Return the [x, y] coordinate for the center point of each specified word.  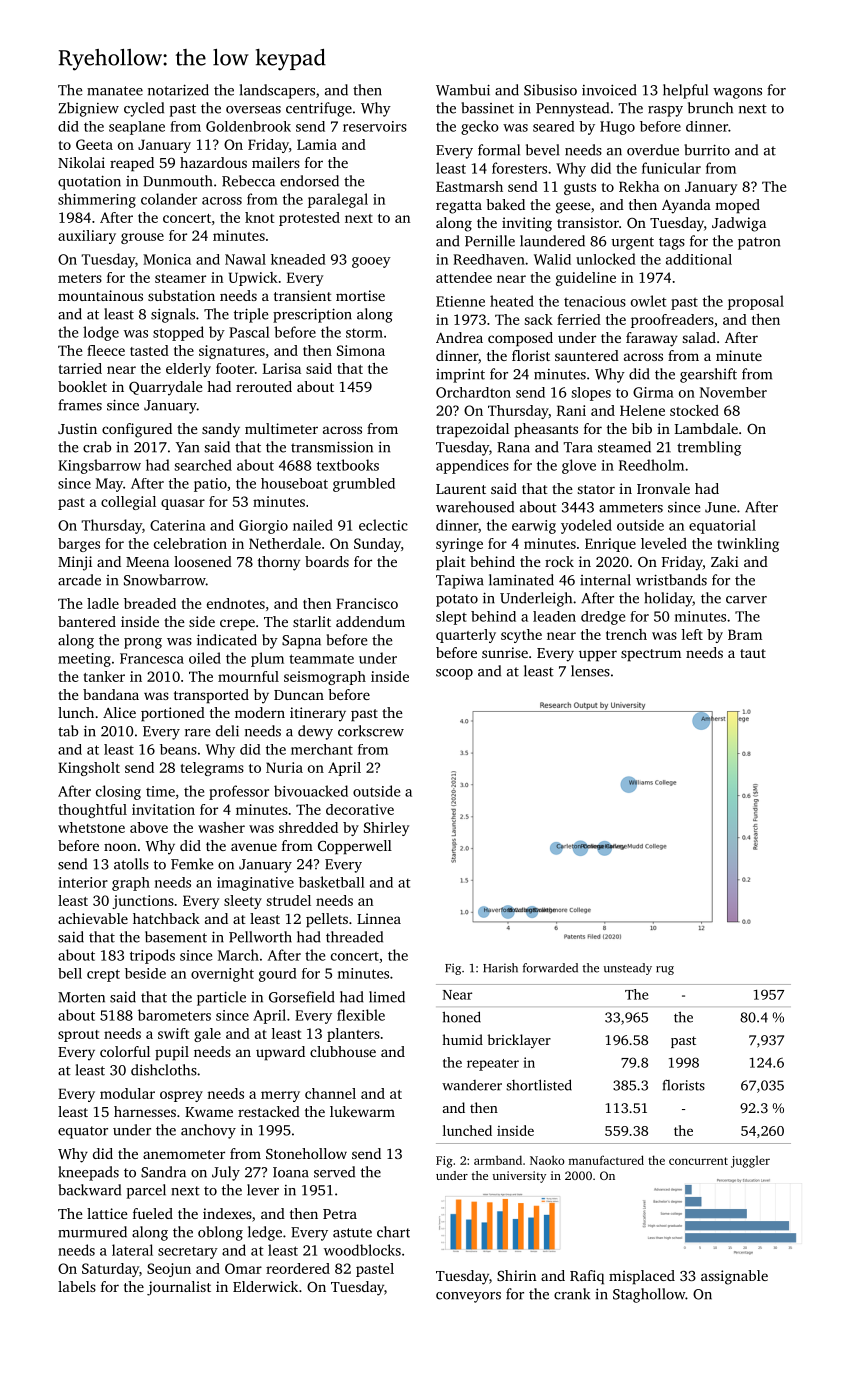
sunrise [505, 652]
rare [197, 733]
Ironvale [663, 488]
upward [280, 1053]
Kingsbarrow [99, 466]
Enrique [610, 545]
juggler [750, 1162]
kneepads [89, 1173]
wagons [737, 93]
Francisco [367, 603]
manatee [115, 91]
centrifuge [319, 109]
